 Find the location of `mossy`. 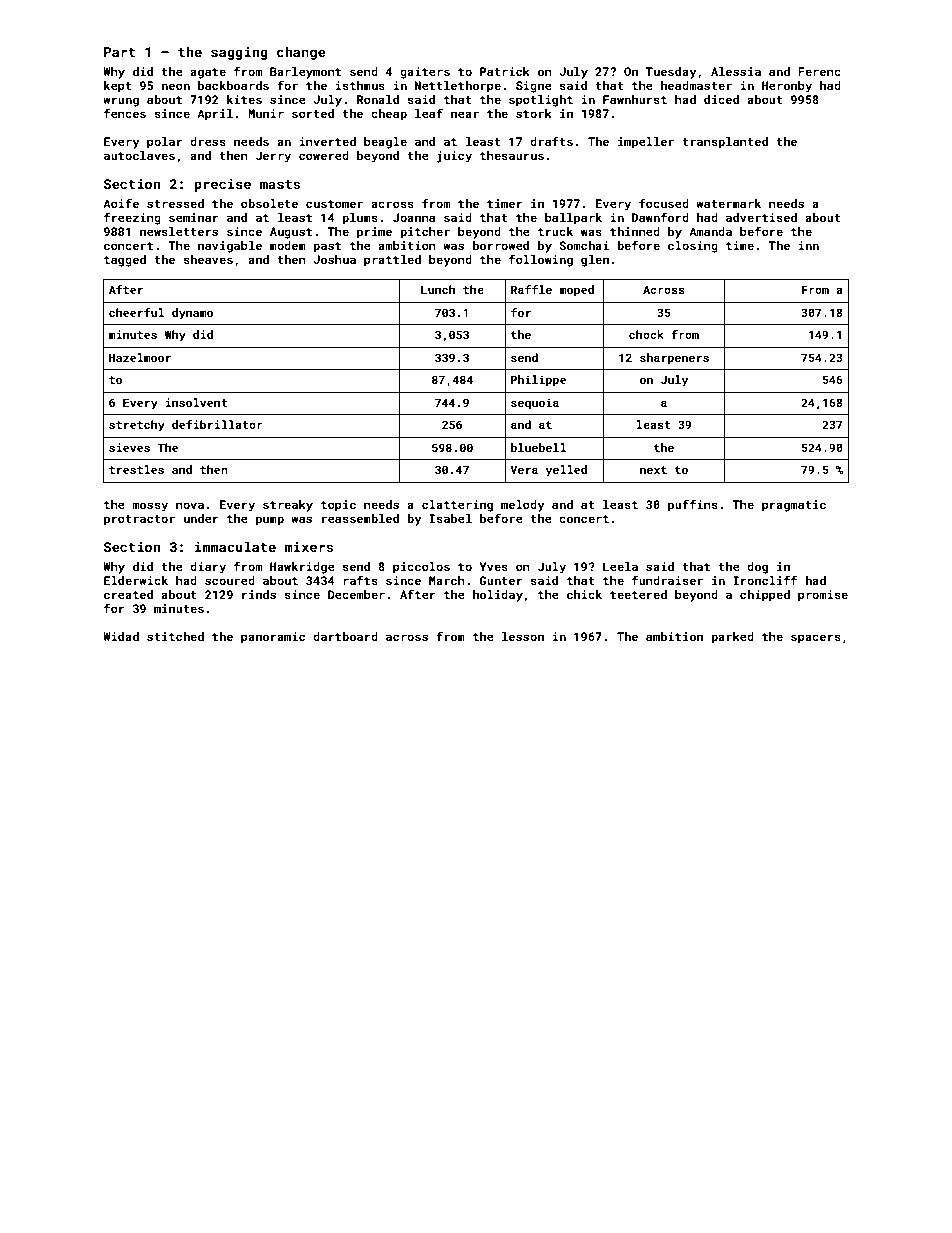

mossy is located at coordinates (150, 507).
